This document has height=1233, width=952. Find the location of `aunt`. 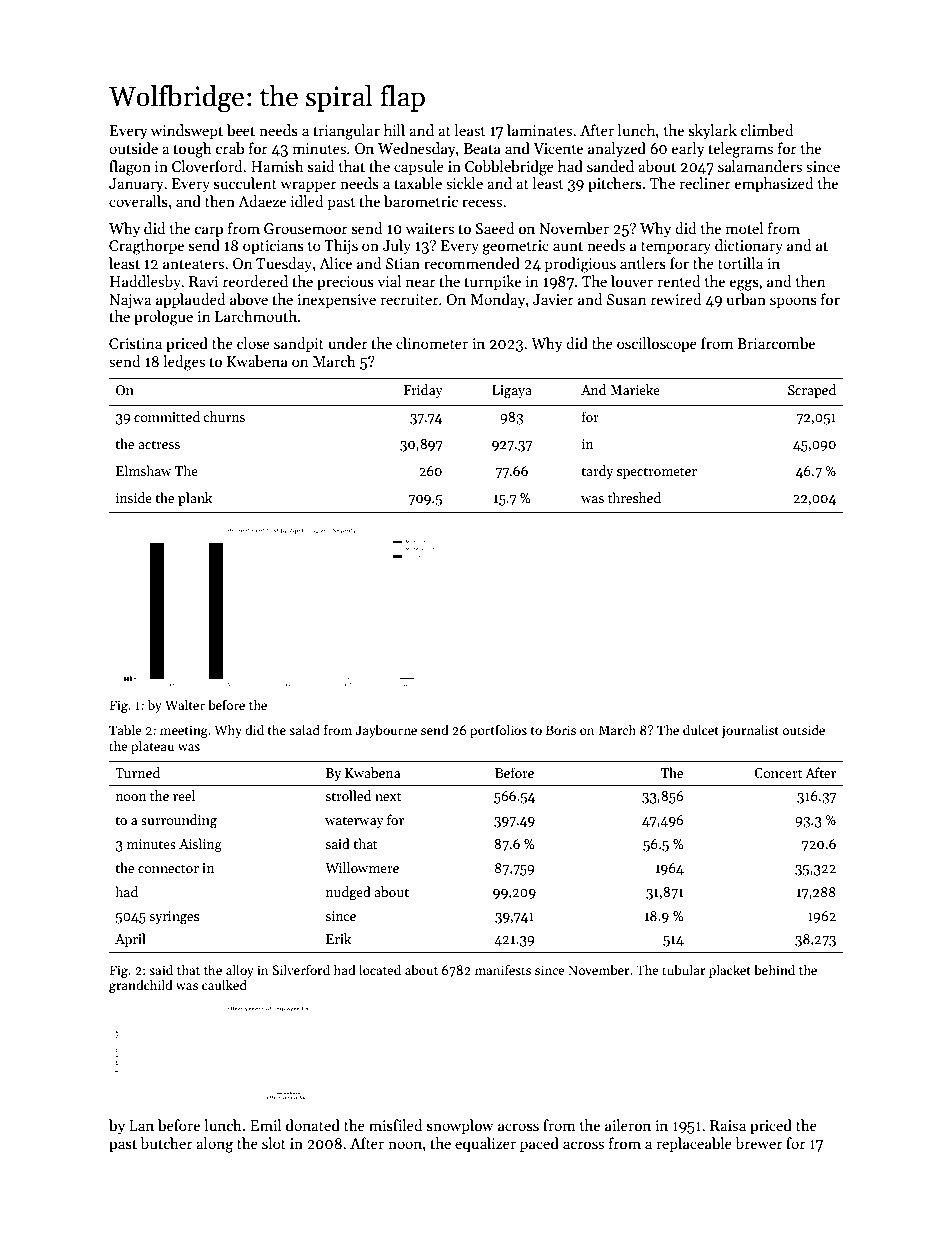

aunt is located at coordinates (568, 246).
